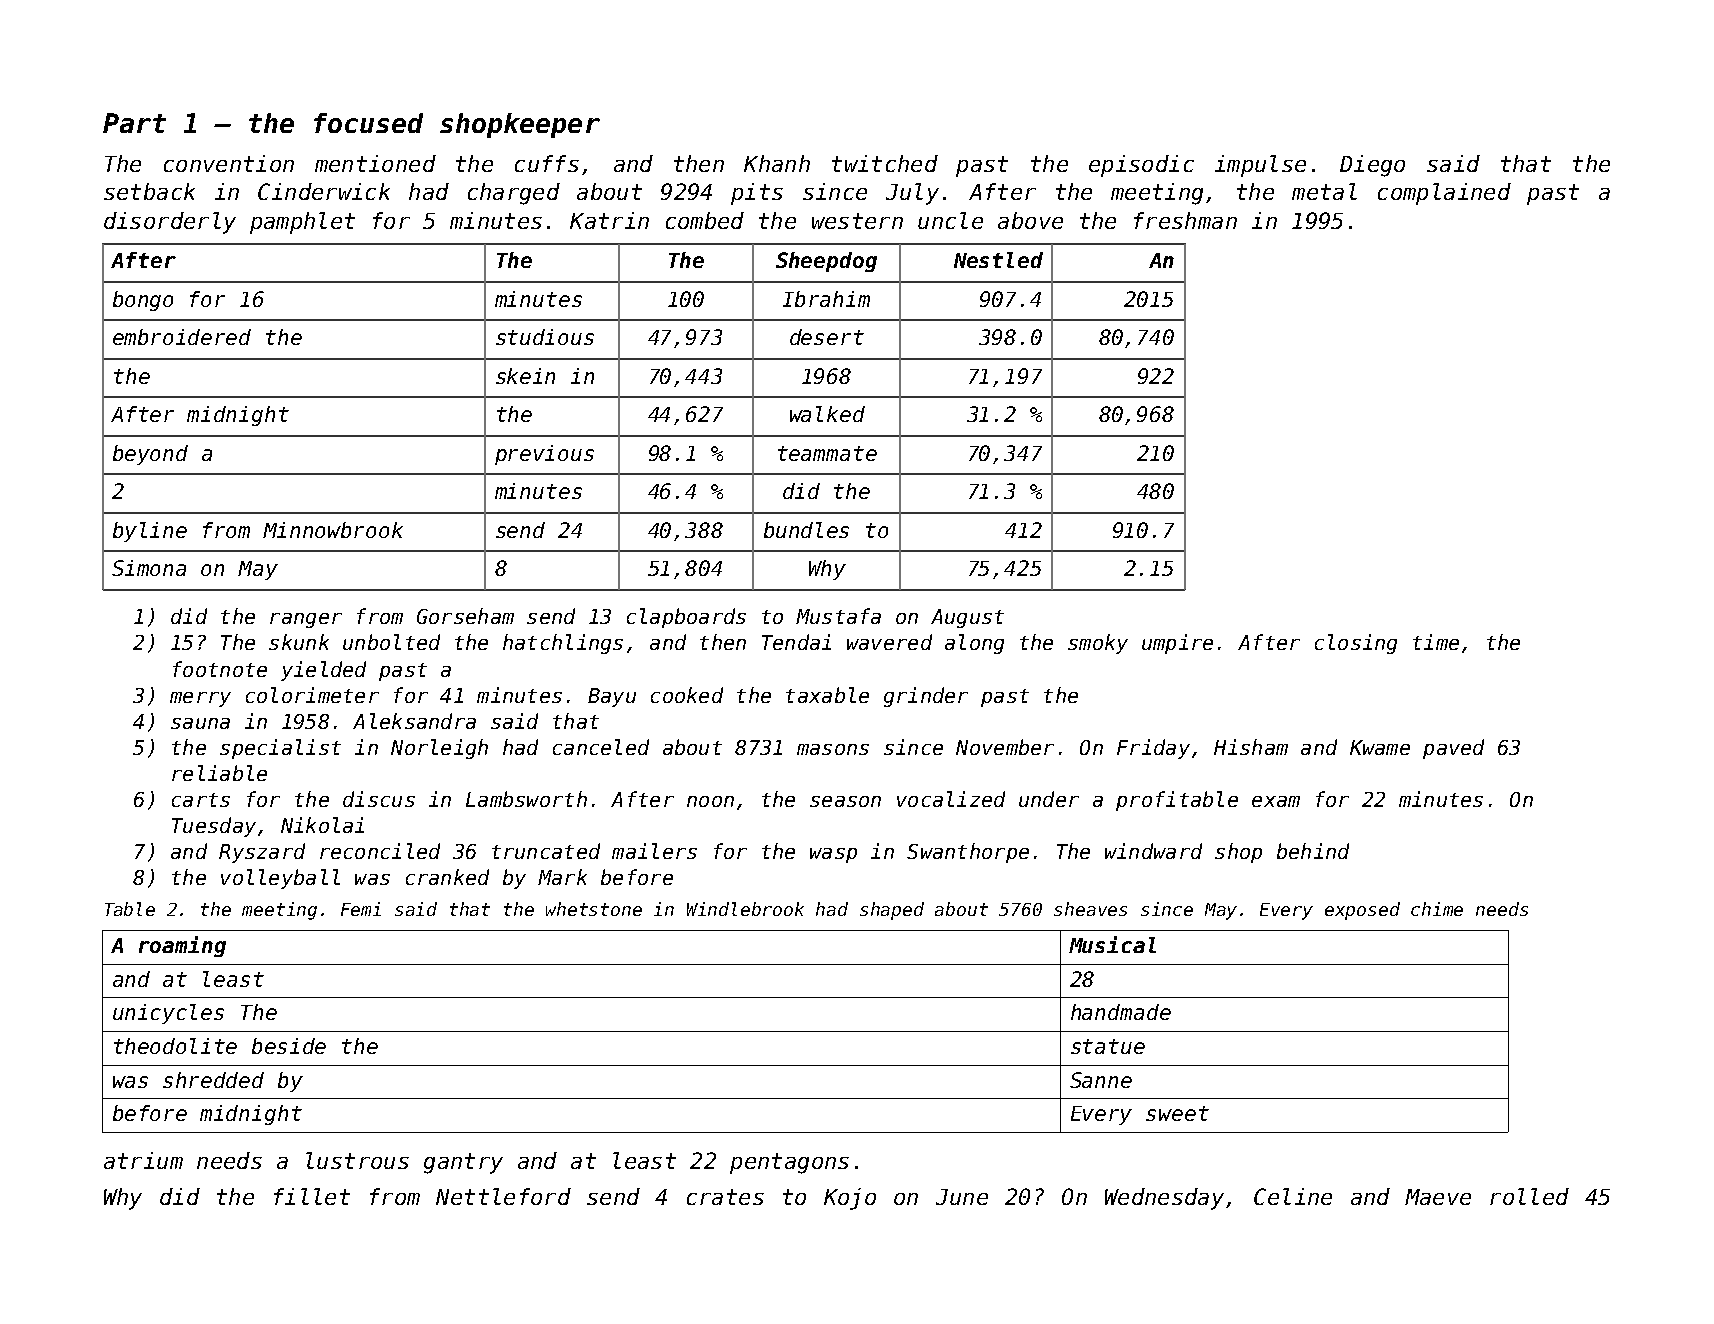 Image resolution: width=1714 pixels, height=1324 pixels. I want to click on Mustafa, so click(838, 616).
